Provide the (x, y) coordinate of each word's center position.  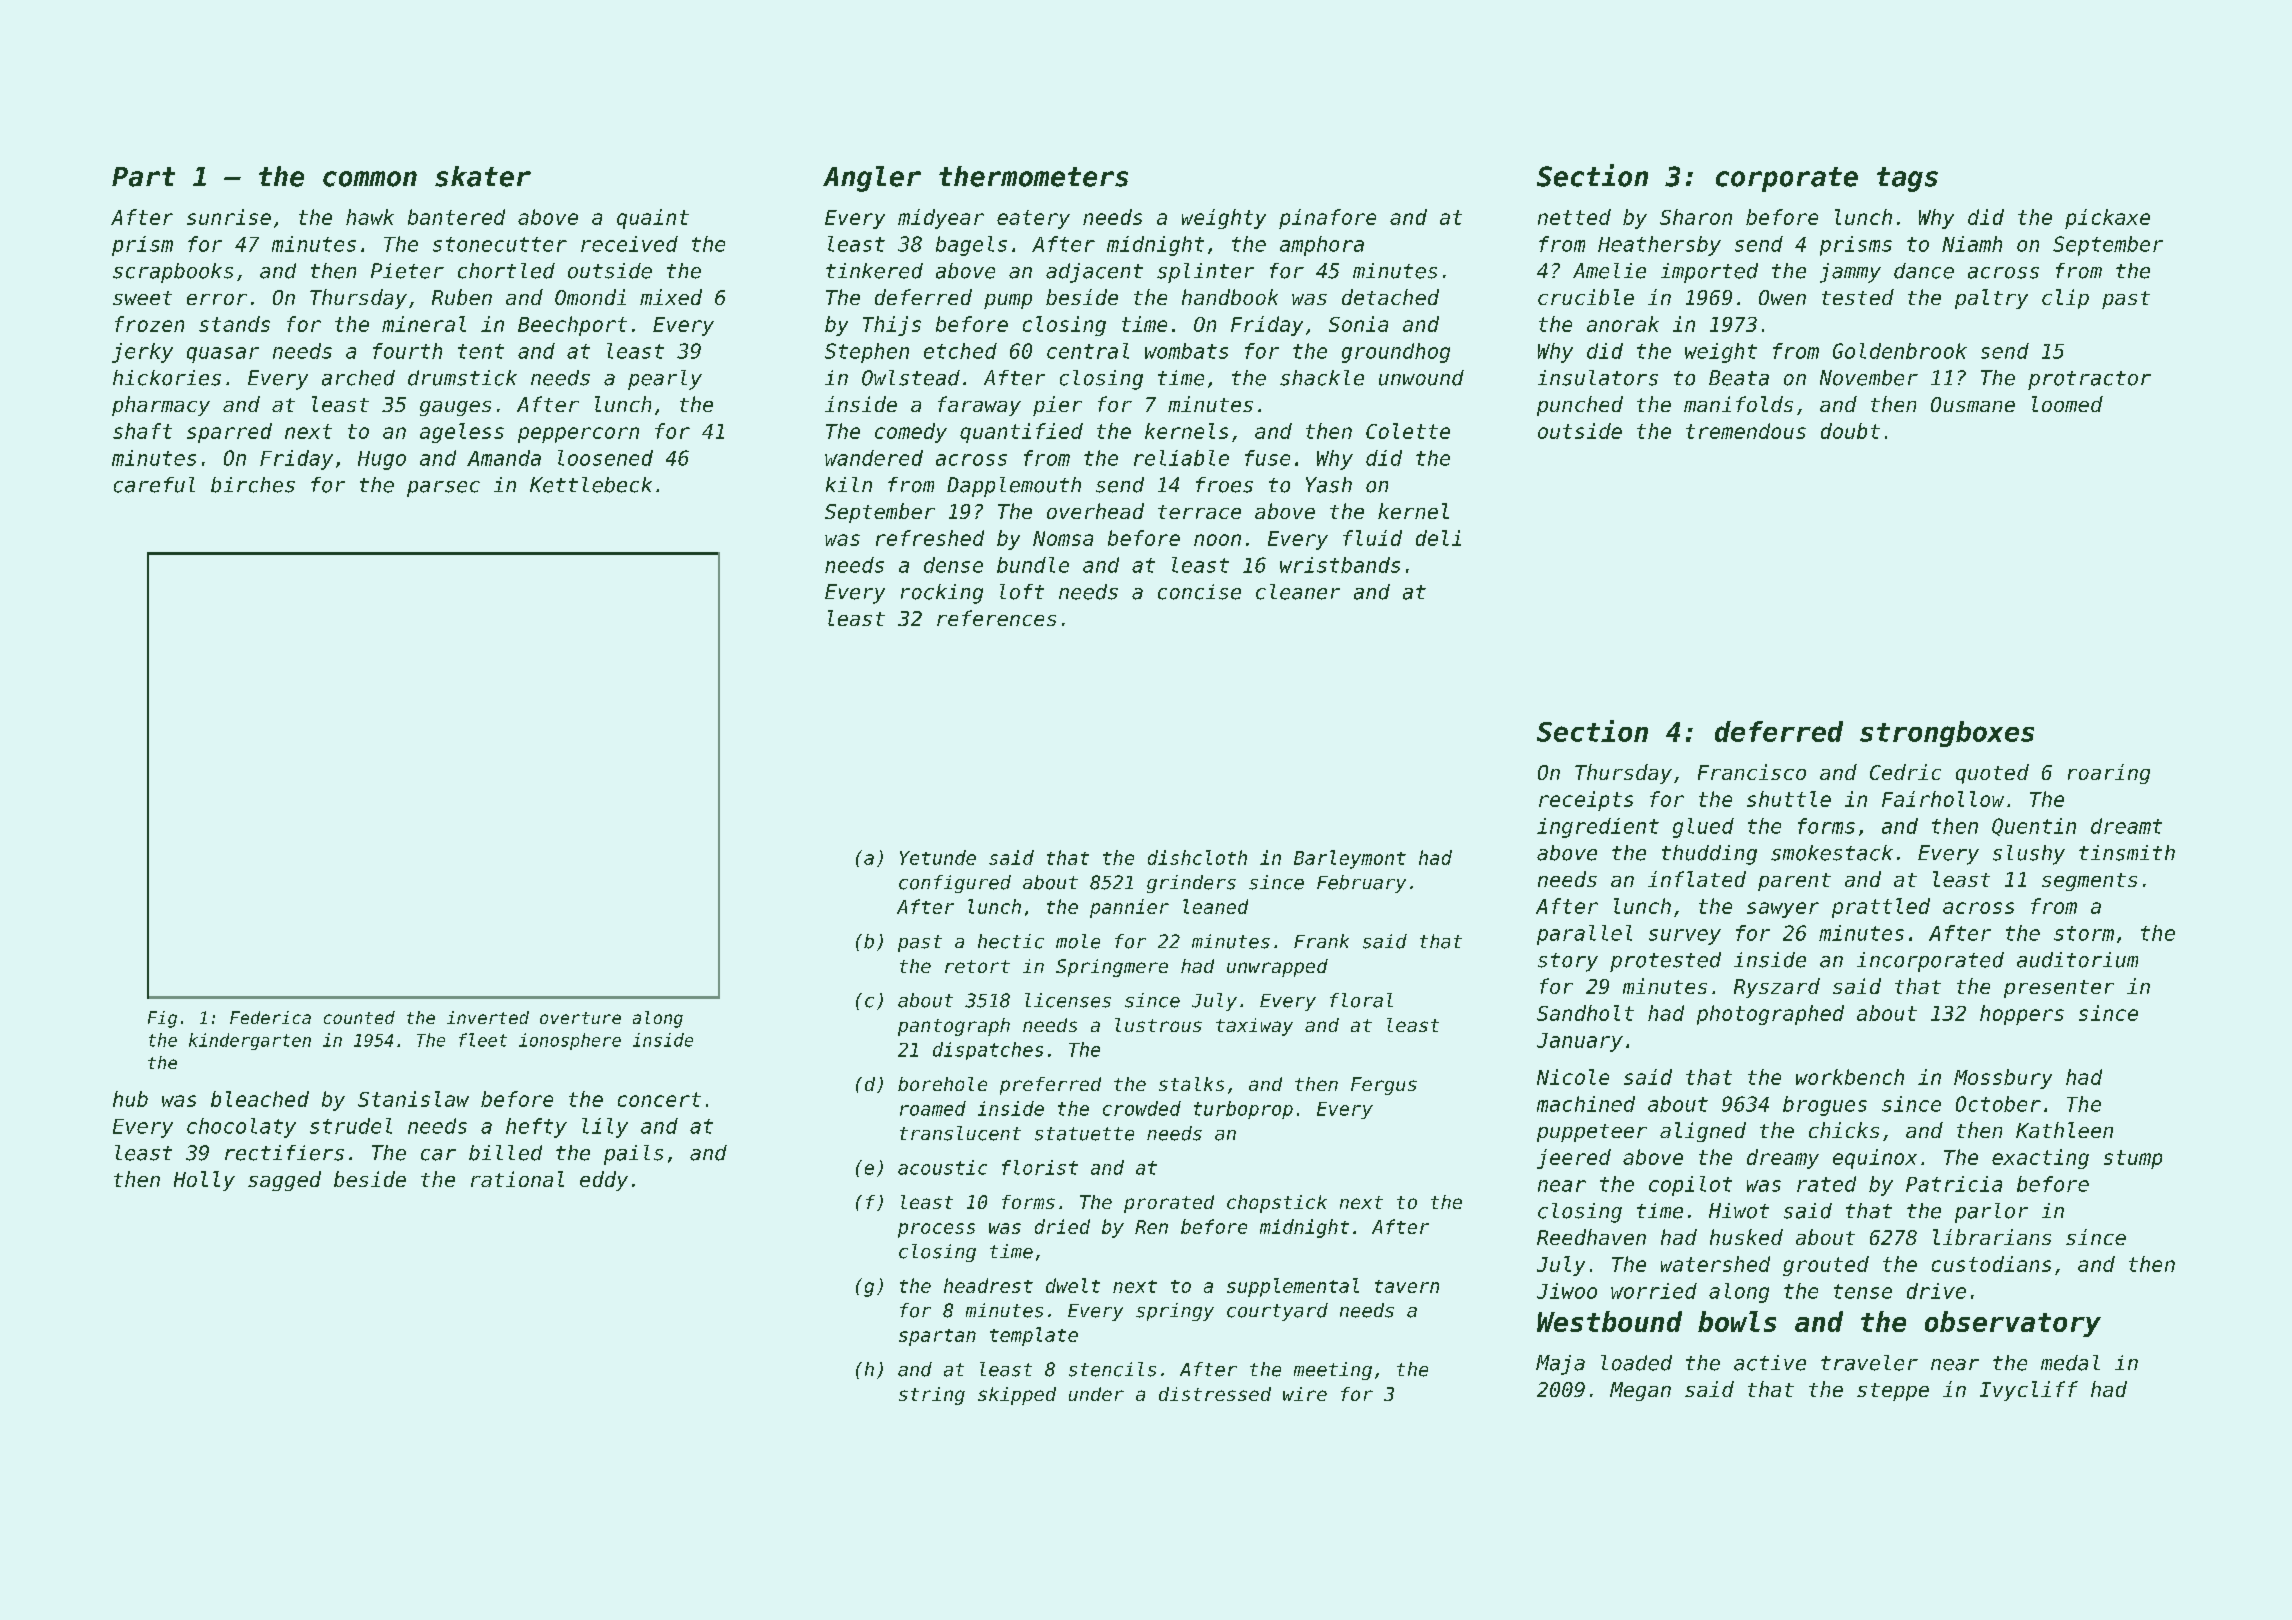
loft (1022, 592)
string (932, 1396)
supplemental (1293, 1287)
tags (1907, 179)
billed (505, 1153)
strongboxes (1947, 734)
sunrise (229, 217)
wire (1305, 1394)
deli (1438, 538)
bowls (1737, 1321)
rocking (942, 594)
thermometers (1033, 176)
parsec (443, 489)
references (996, 618)
